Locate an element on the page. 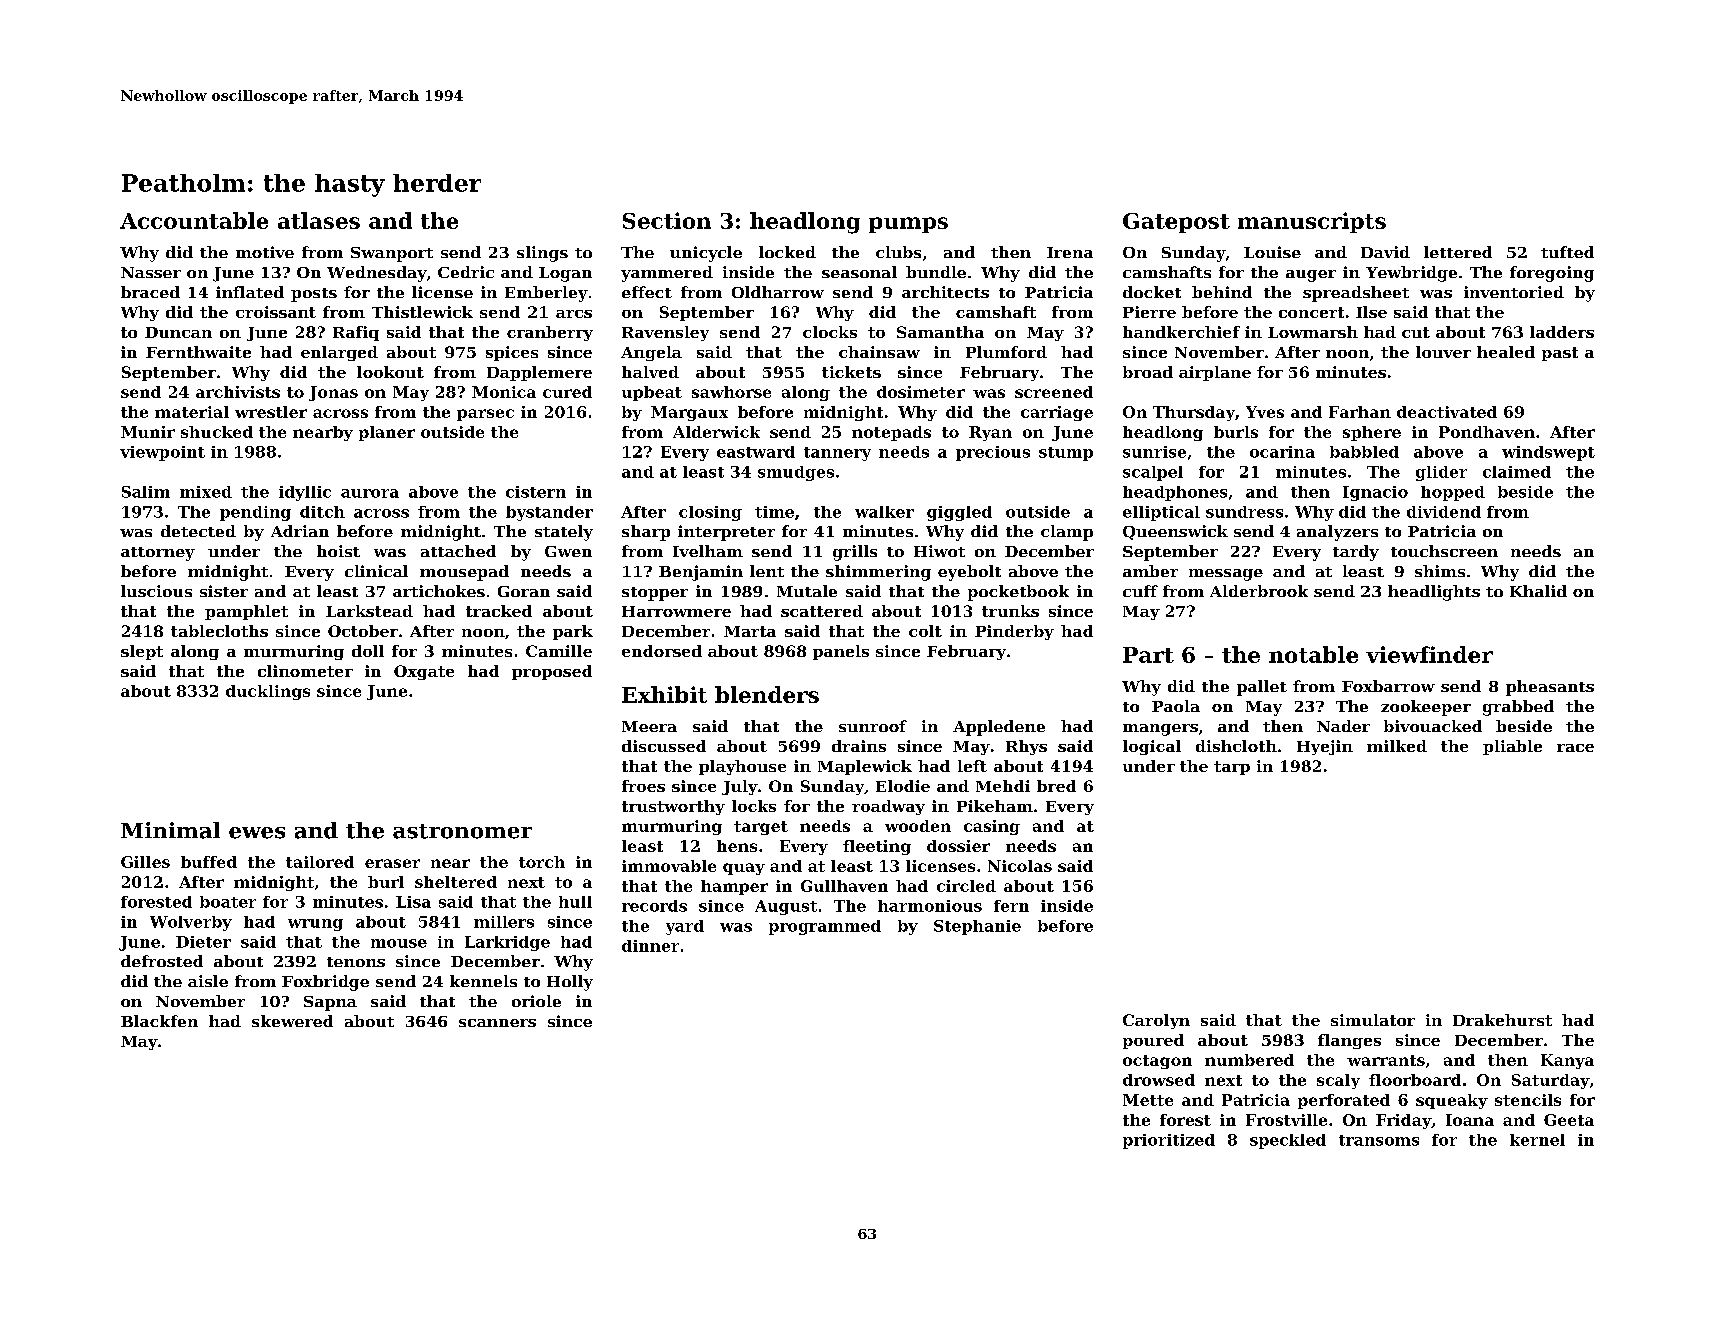 Image resolution: width=1715 pixels, height=1325 pixels. eraser is located at coordinates (392, 863).
